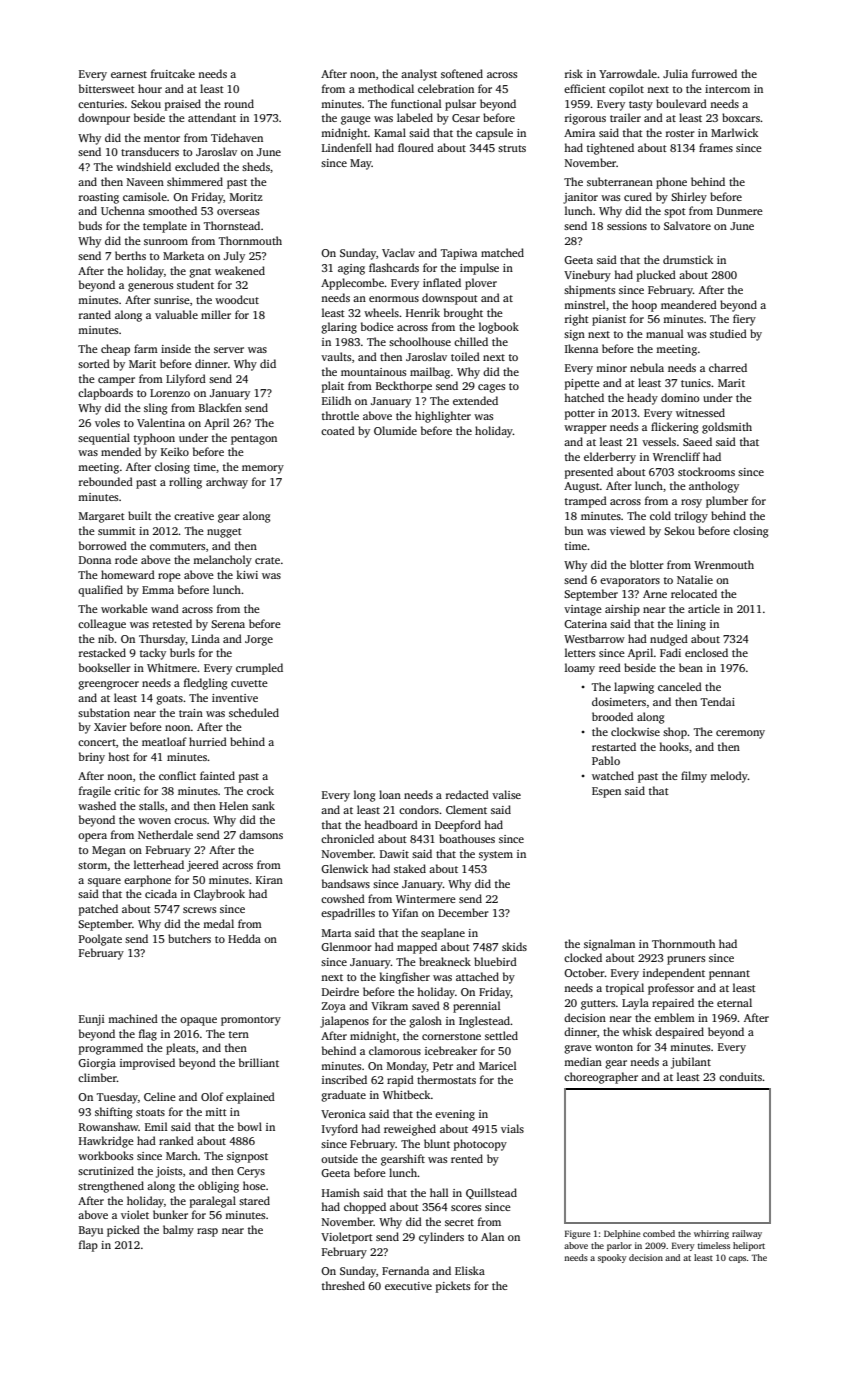  Describe the element at coordinates (95, 314) in the page. I see `ranted` at that location.
